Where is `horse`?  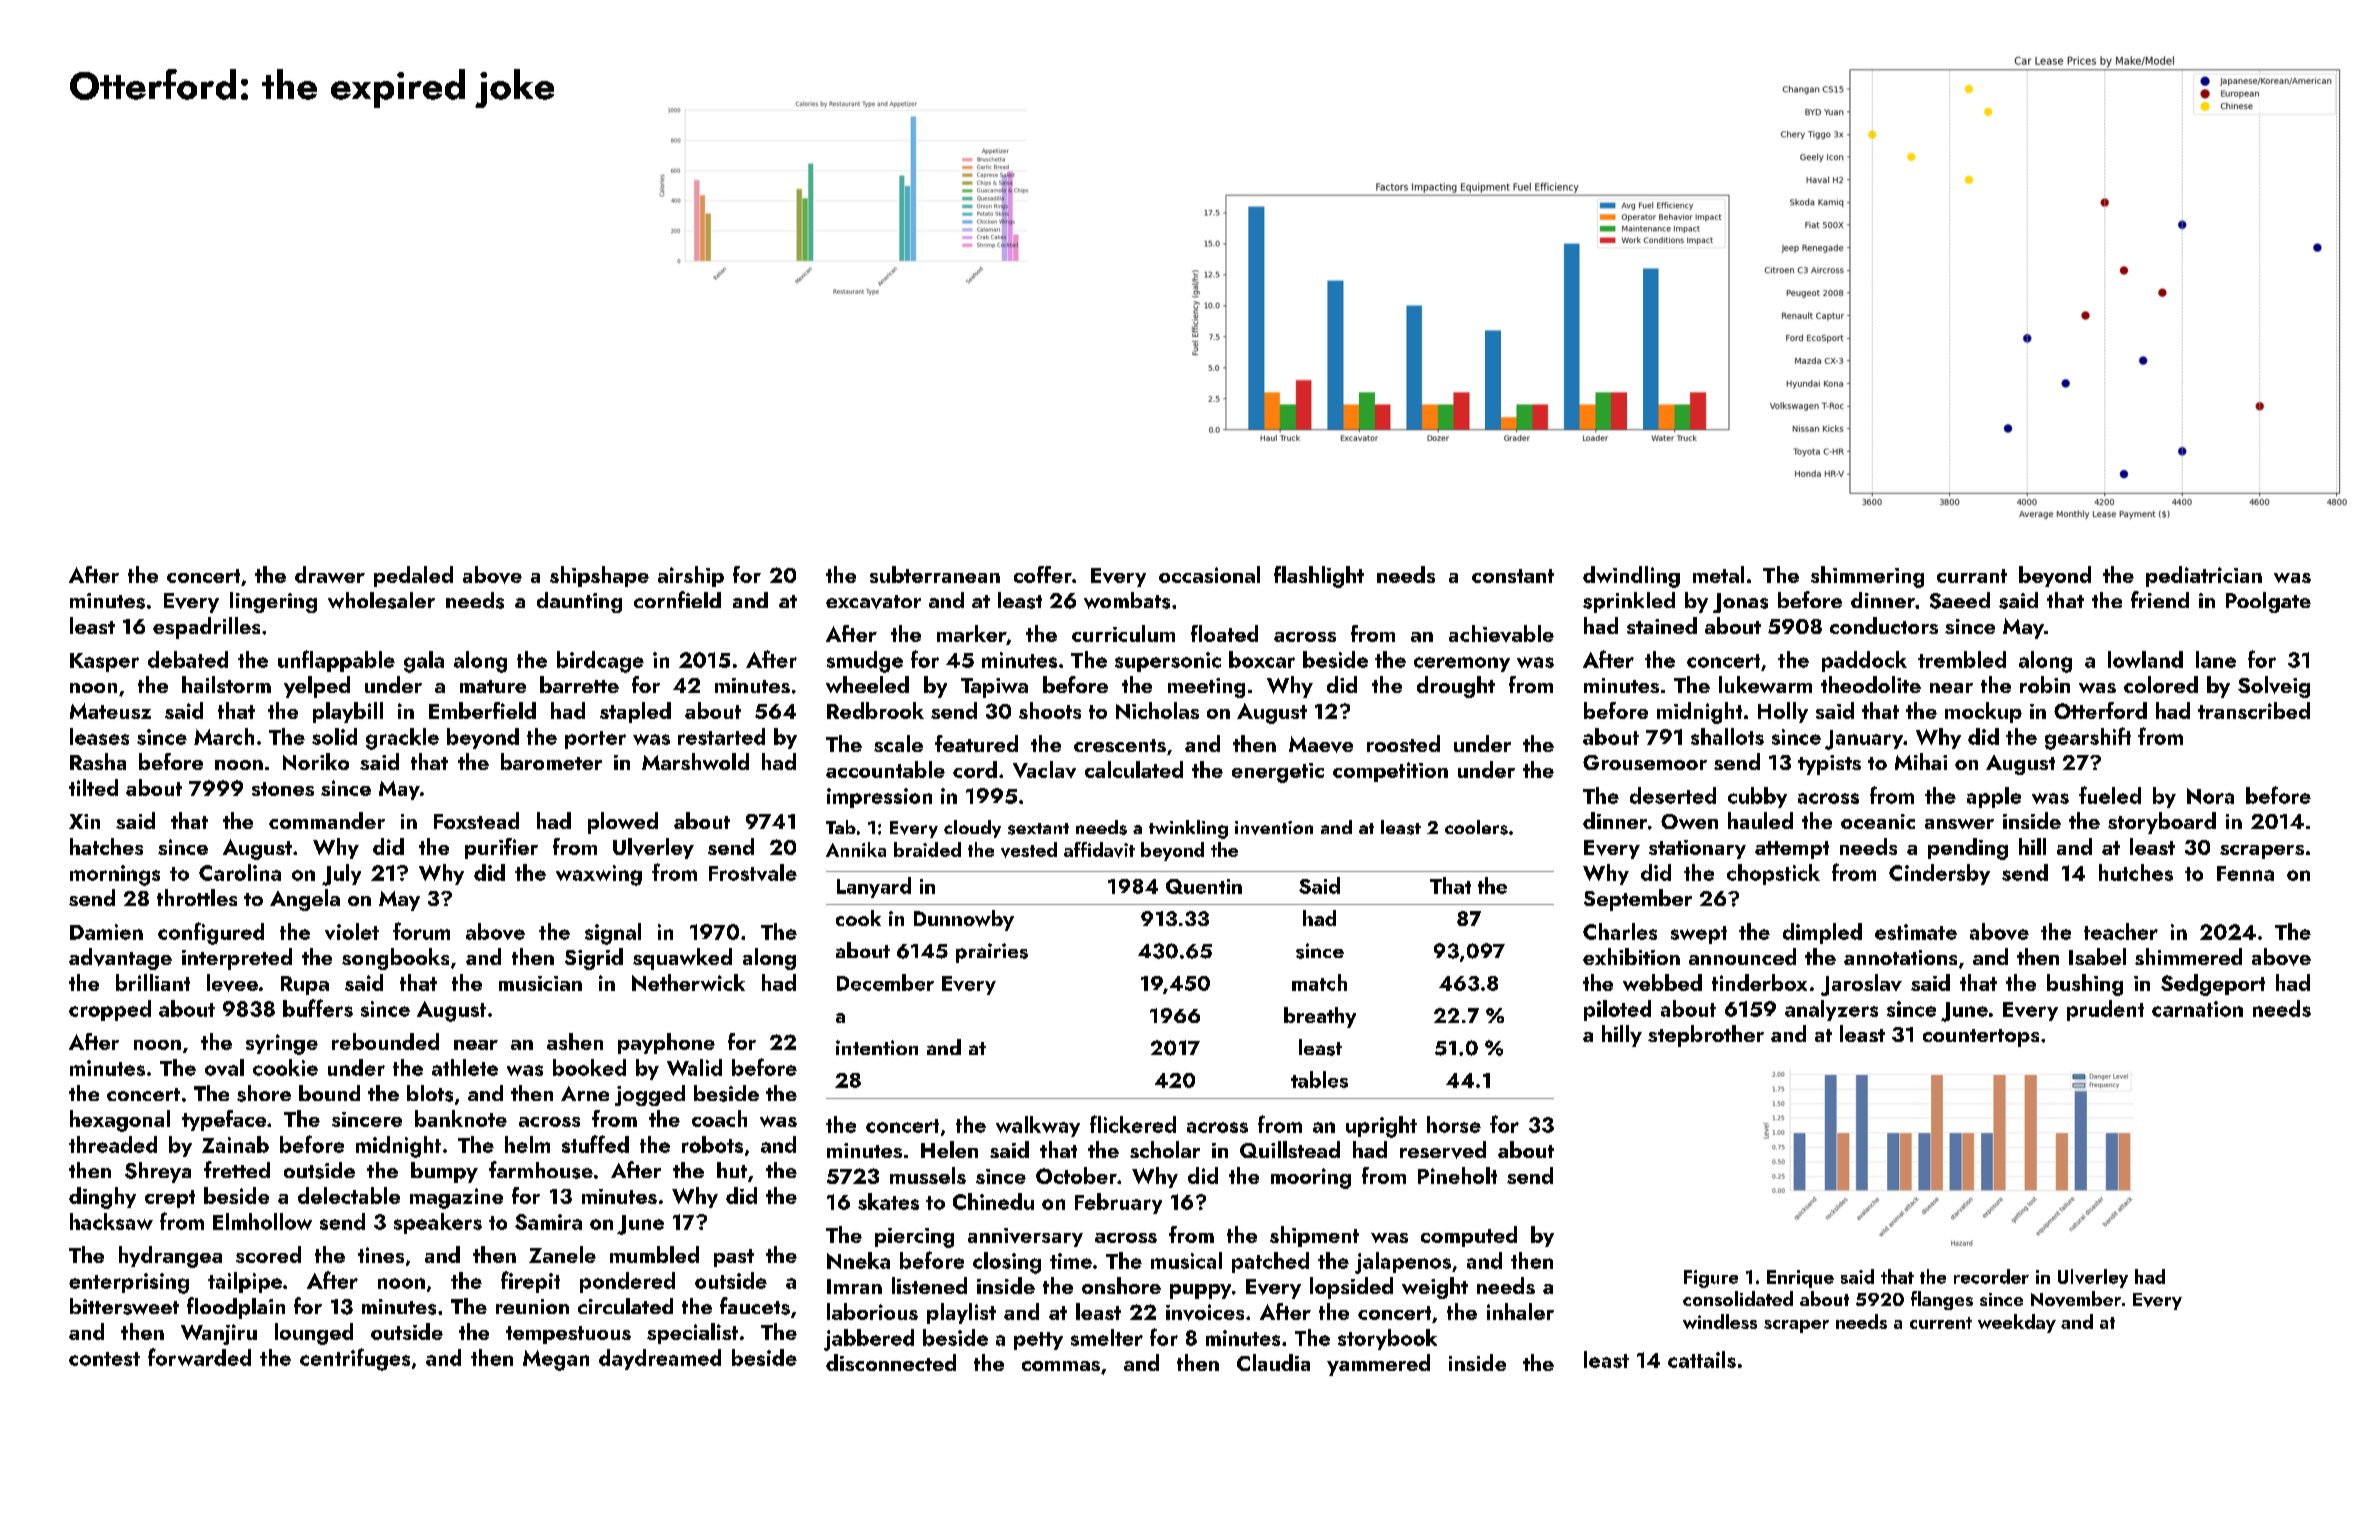
horse is located at coordinates (1454, 1124).
